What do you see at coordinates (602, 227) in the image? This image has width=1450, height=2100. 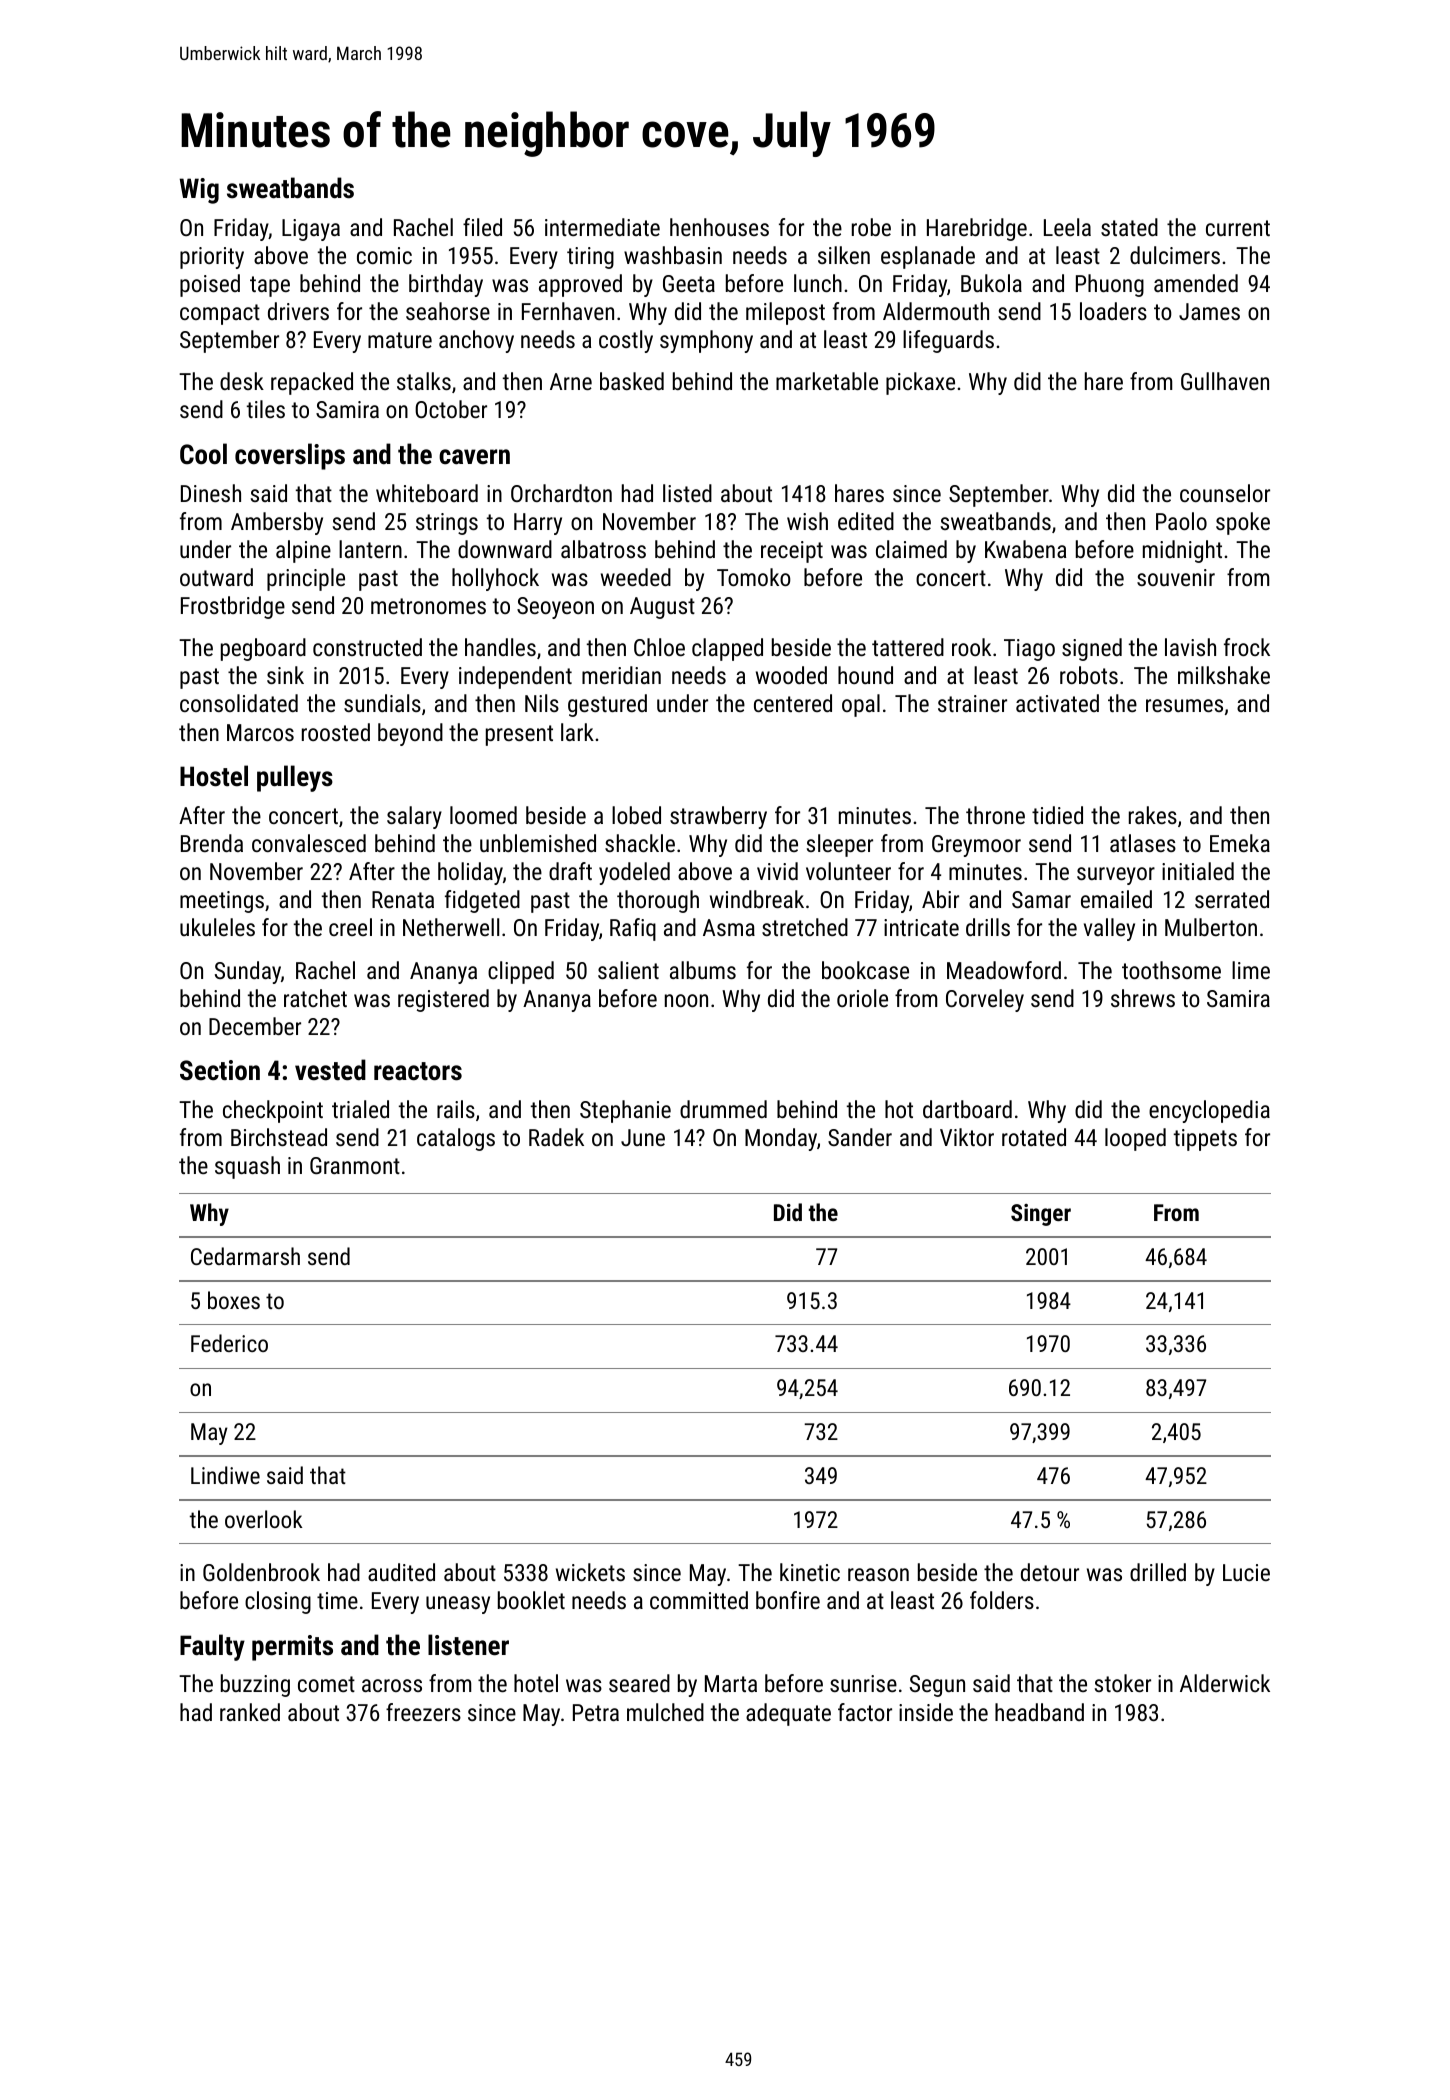 I see `intermediate` at bounding box center [602, 227].
